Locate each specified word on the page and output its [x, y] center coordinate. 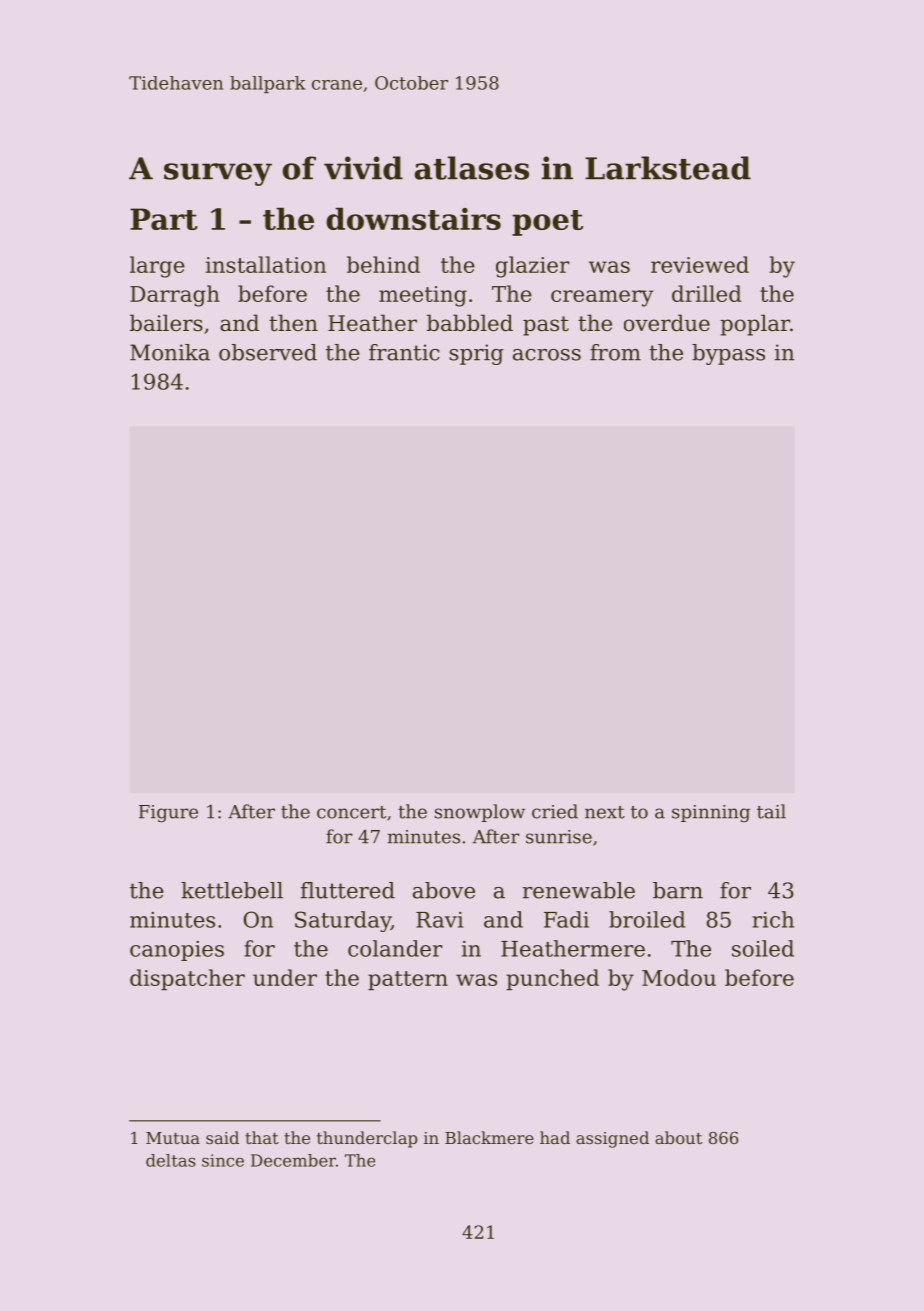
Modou [679, 977]
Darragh [175, 296]
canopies [177, 951]
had [555, 1137]
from [615, 352]
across [547, 355]
